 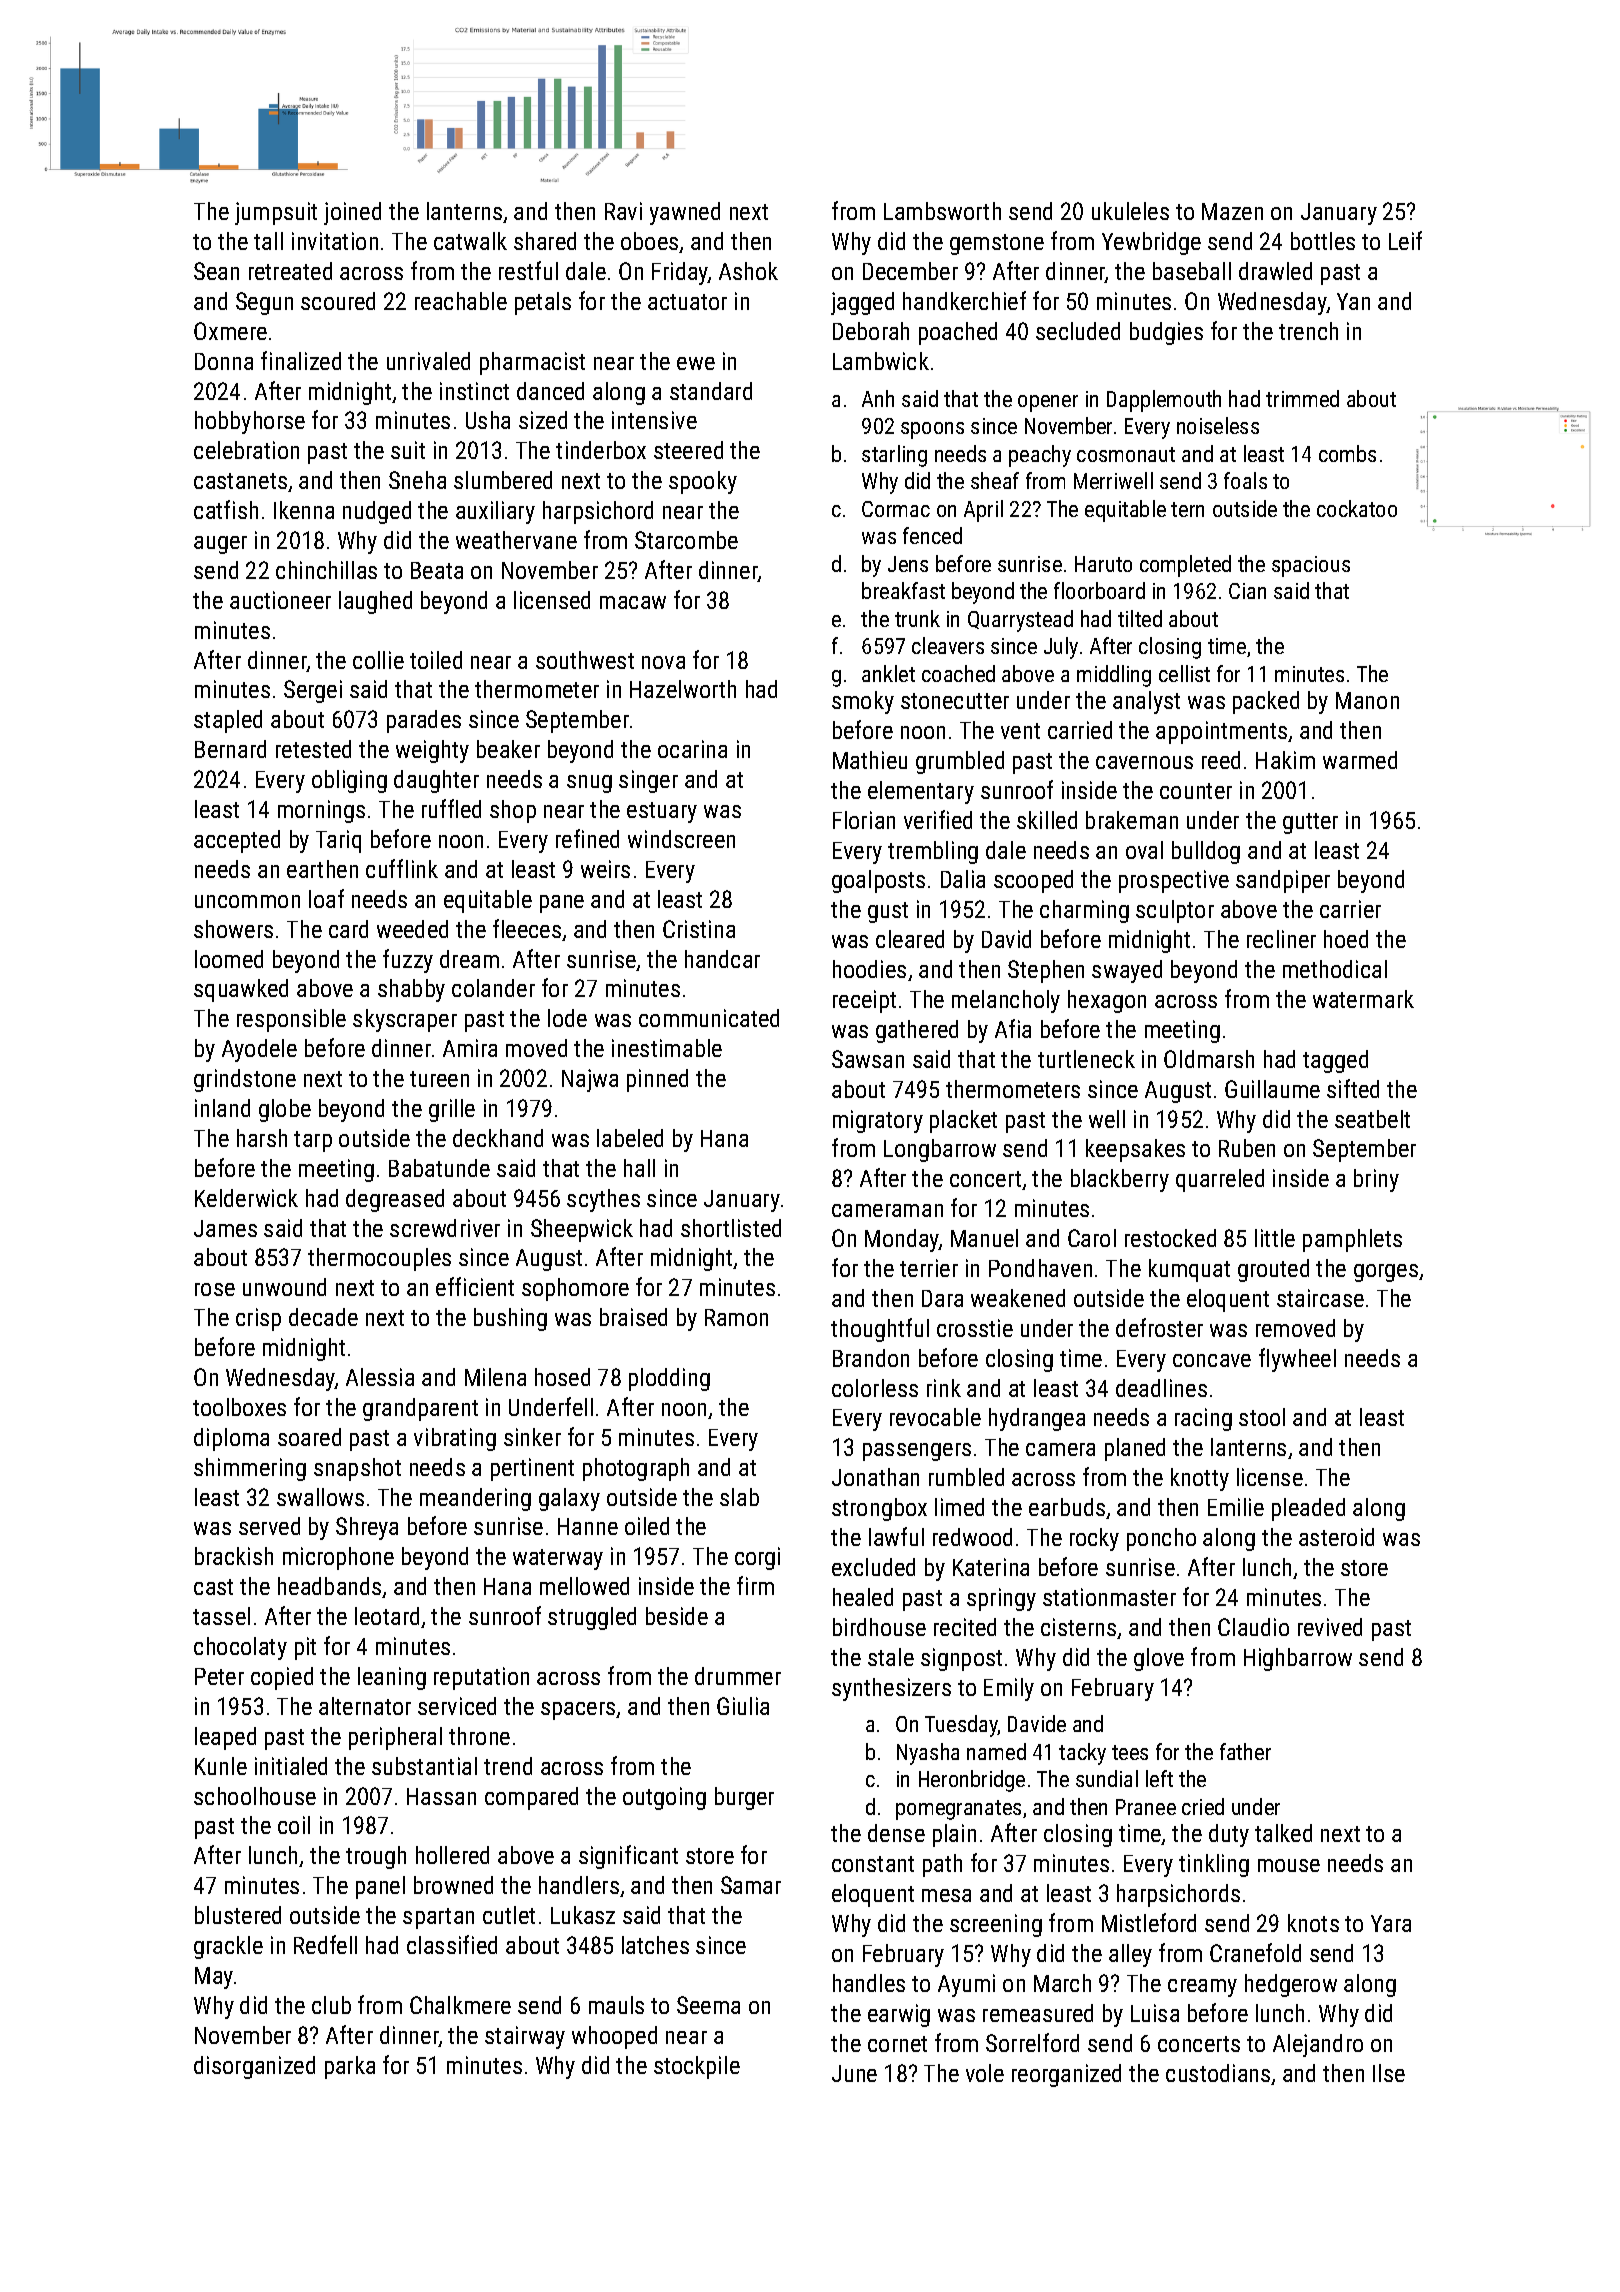 What do you see at coordinates (995, 480) in the image?
I see `sheaf` at bounding box center [995, 480].
